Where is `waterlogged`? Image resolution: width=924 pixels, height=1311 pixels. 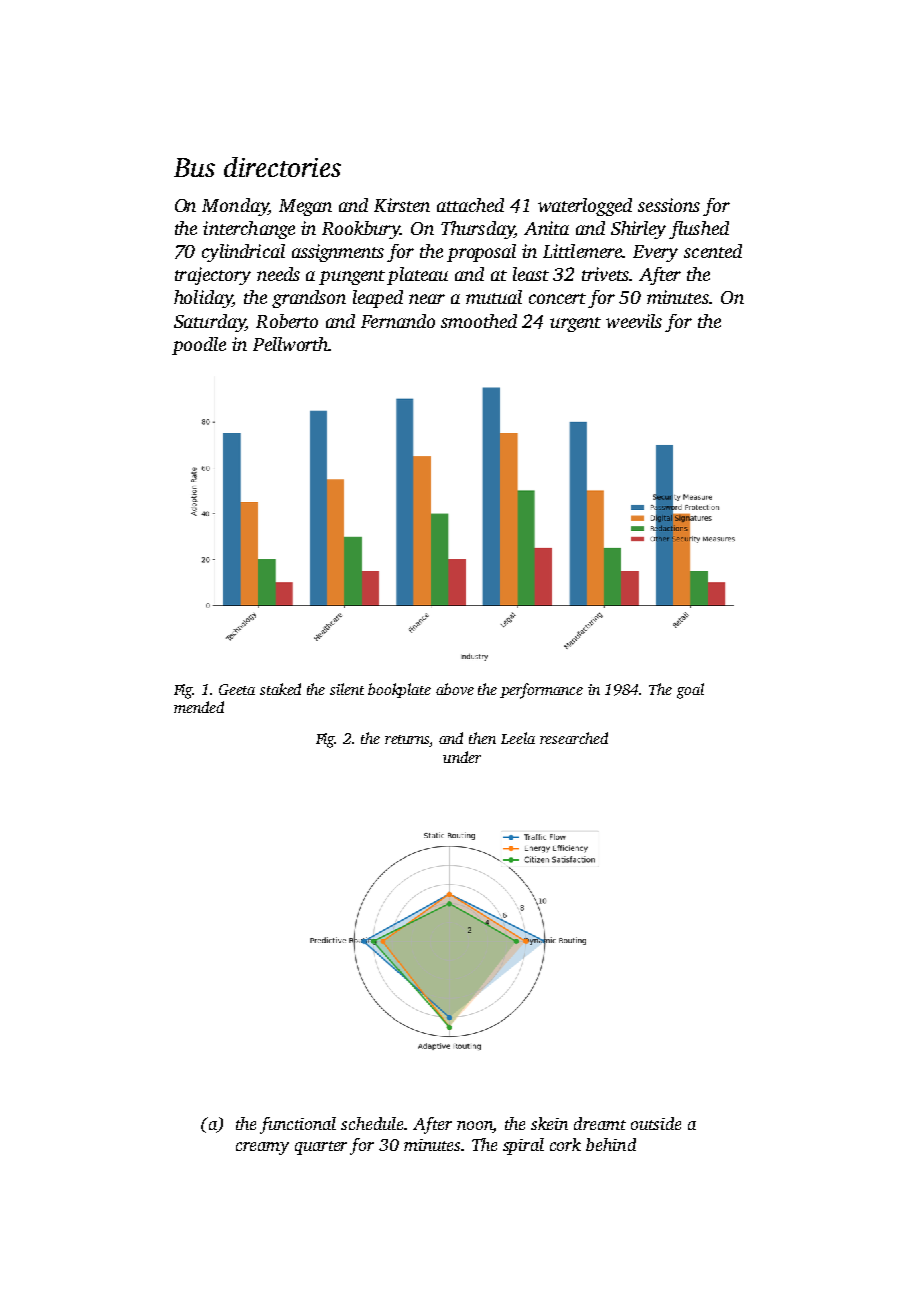
waterlogged is located at coordinates (585, 207).
